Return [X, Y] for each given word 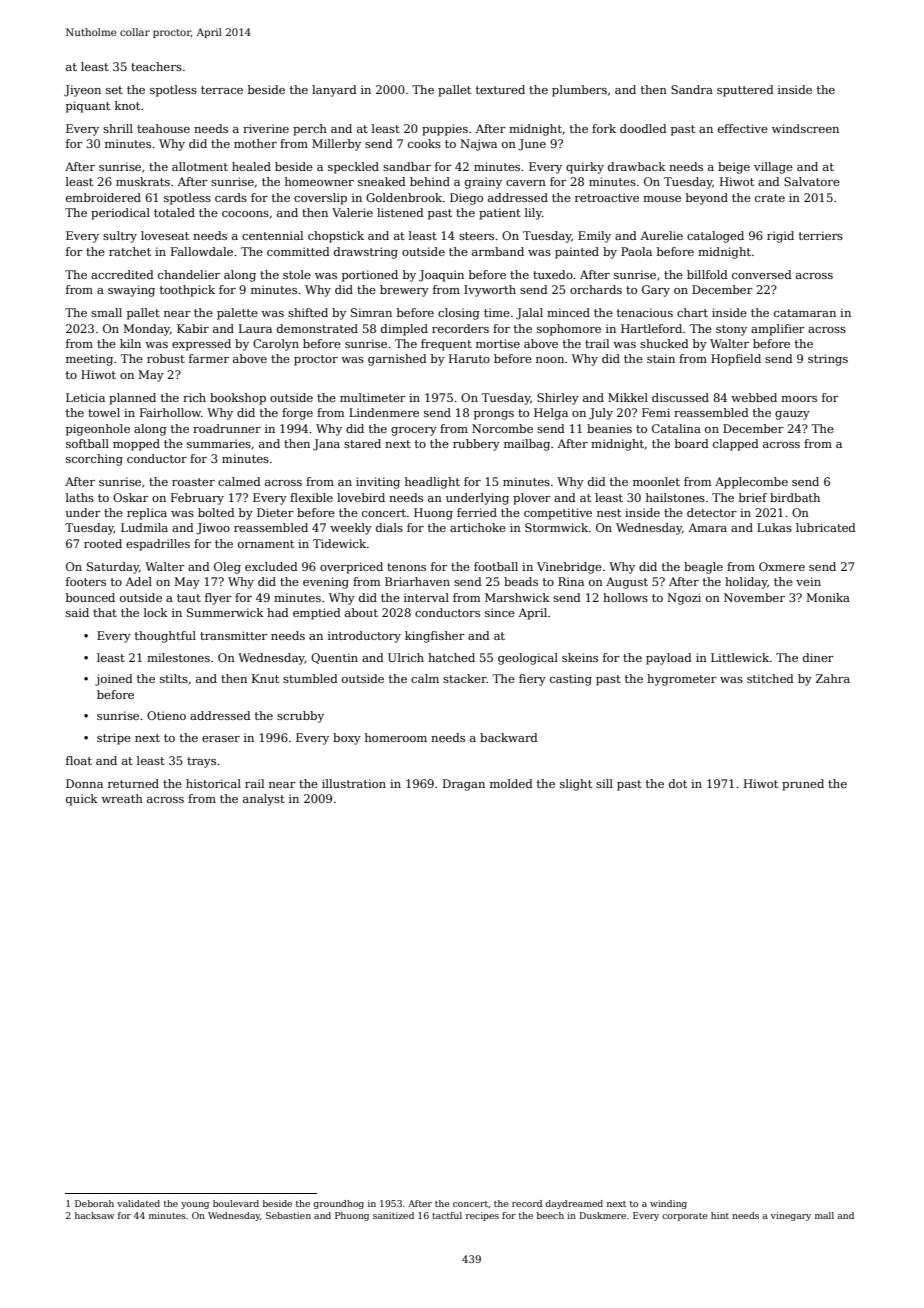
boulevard [236, 1203]
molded [511, 783]
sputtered [745, 91]
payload [669, 659]
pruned [803, 785]
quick [82, 800]
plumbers [579, 91]
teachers [156, 66]
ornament [266, 544]
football [496, 566]
